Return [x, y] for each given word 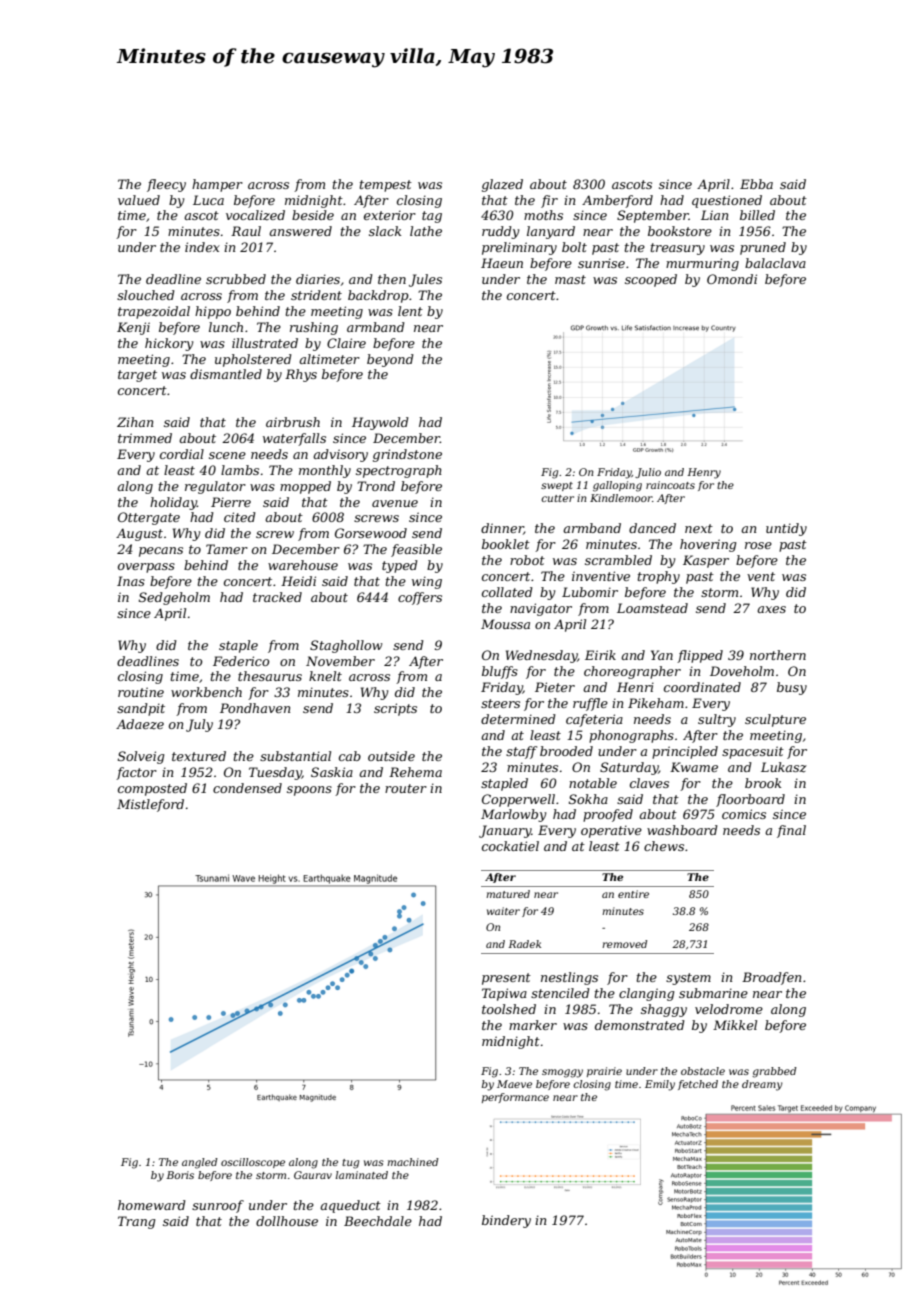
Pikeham [656, 703]
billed [757, 215]
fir [549, 201]
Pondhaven [255, 708]
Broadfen [771, 978]
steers [500, 703]
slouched [146, 295]
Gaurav [313, 1175]
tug [350, 1164]
